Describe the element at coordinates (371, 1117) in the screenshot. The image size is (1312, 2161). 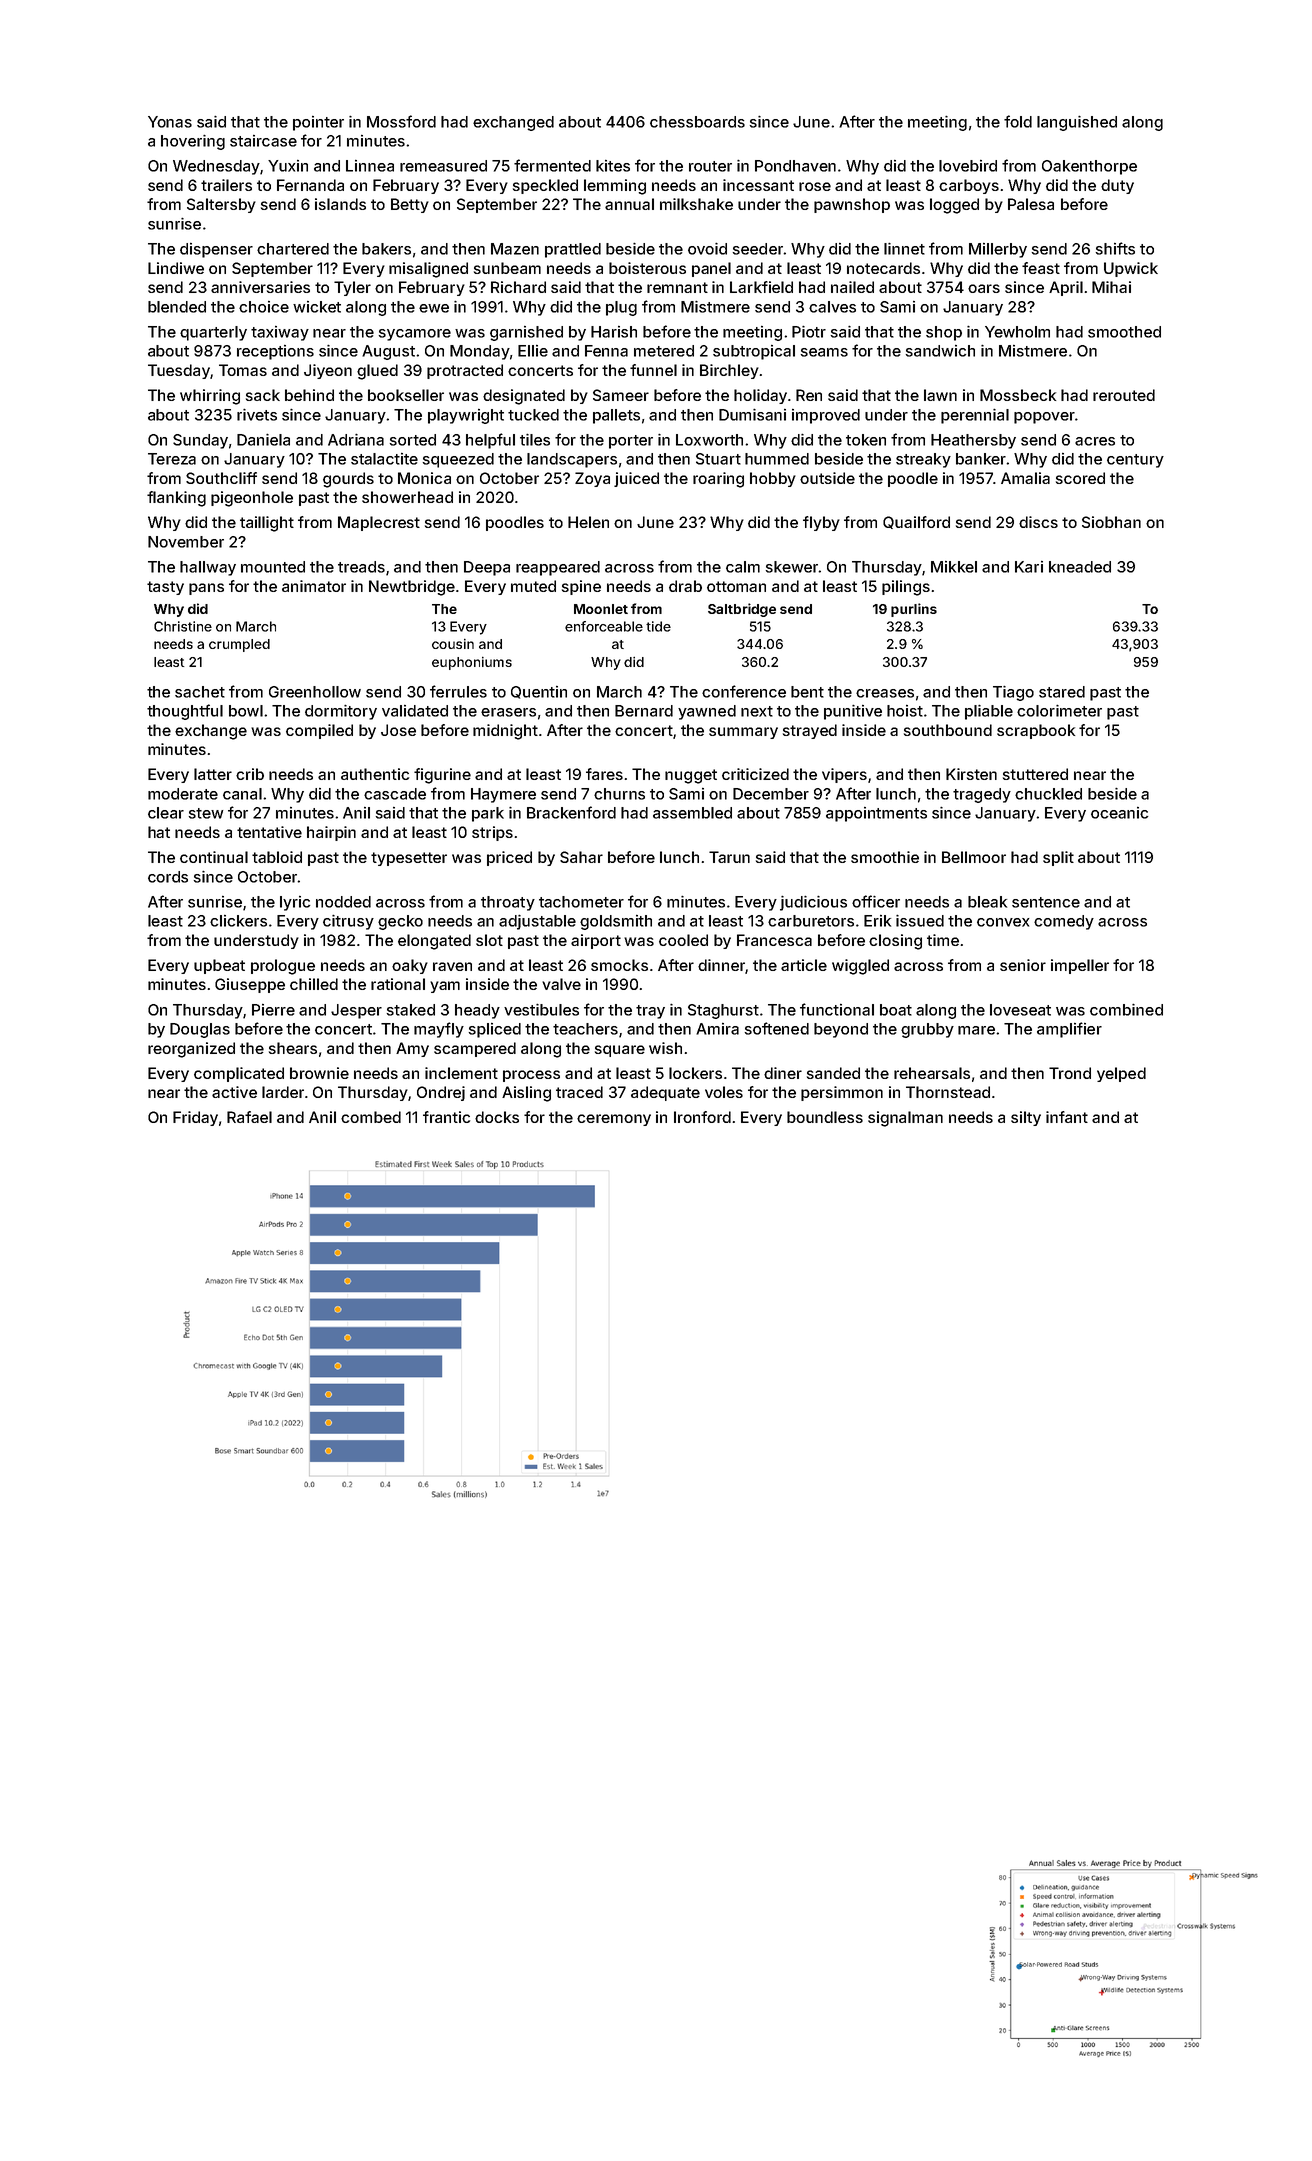
I see `combed` at that location.
